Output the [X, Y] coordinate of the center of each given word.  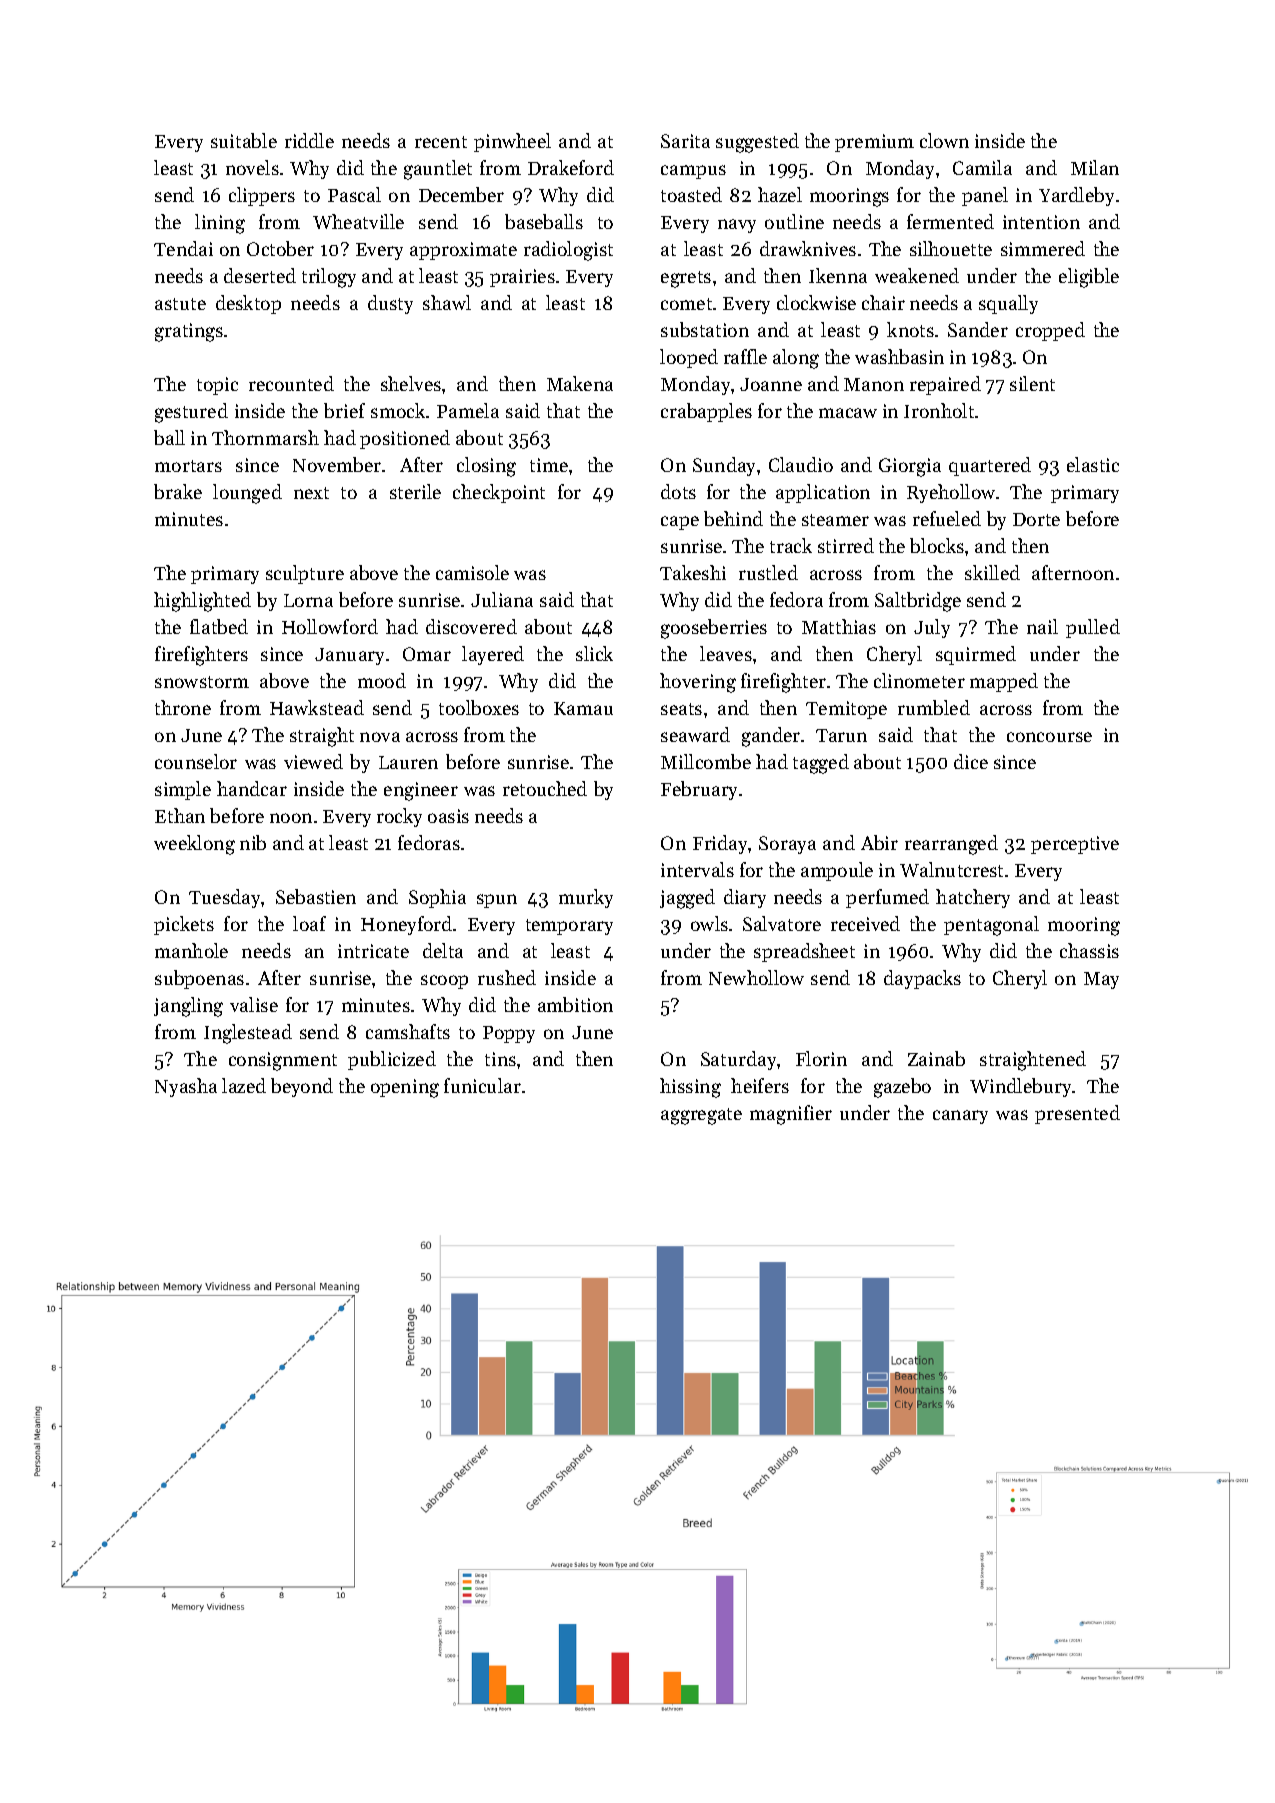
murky [586, 898]
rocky [399, 817]
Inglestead [248, 1034]
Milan [1095, 167]
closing [486, 467]
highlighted [202, 602]
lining [220, 224]
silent [1032, 383]
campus [693, 172]
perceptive [1075, 845]
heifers [760, 1085]
